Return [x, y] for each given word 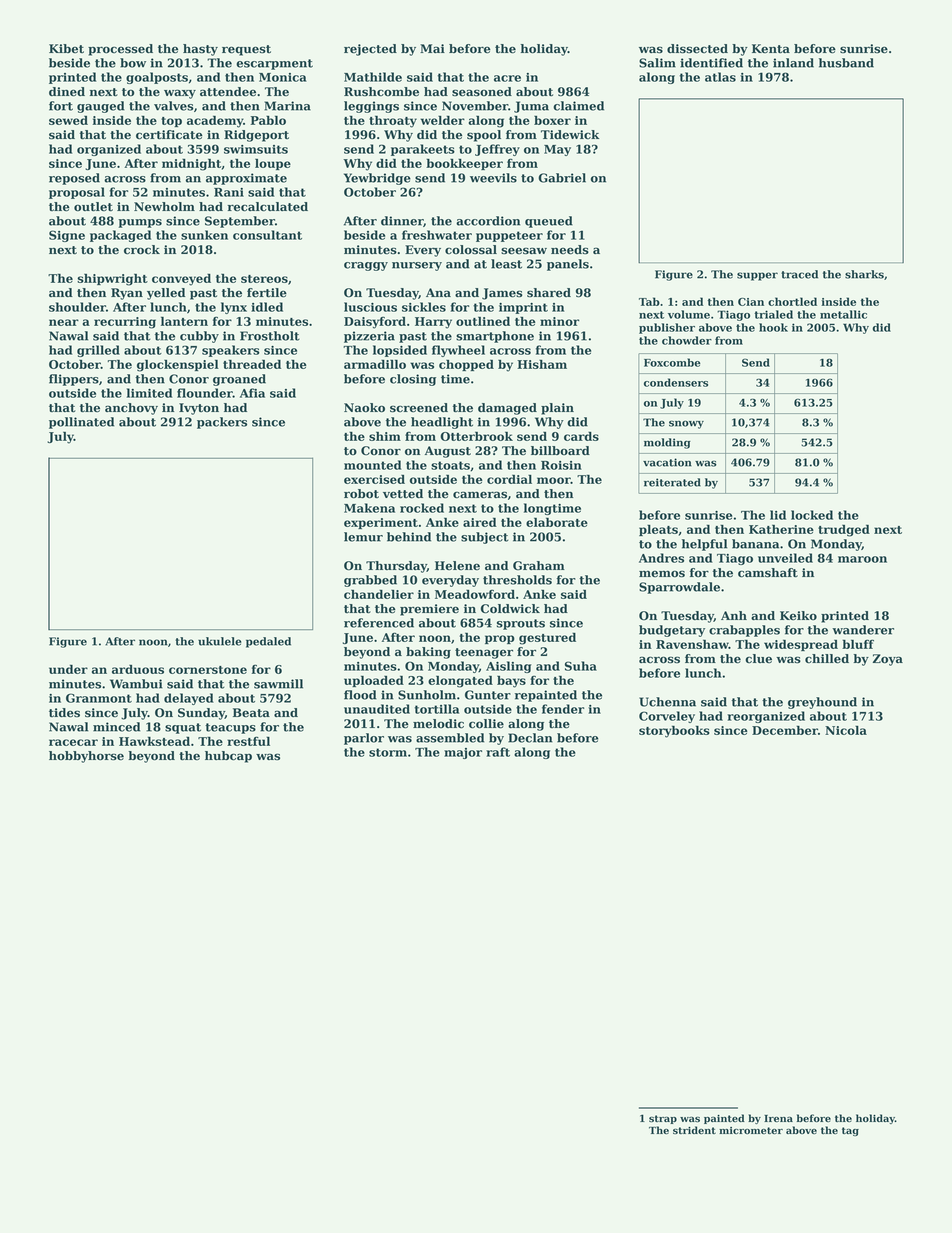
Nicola [846, 730]
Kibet [66, 49]
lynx [234, 308]
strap [663, 1119]
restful [248, 741]
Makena [369, 508]
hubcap [228, 757]
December [785, 730]
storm [388, 752]
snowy [686, 424]
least [506, 264]
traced [799, 274]
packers [222, 423]
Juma [531, 107]
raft [498, 752]
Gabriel [562, 178]
